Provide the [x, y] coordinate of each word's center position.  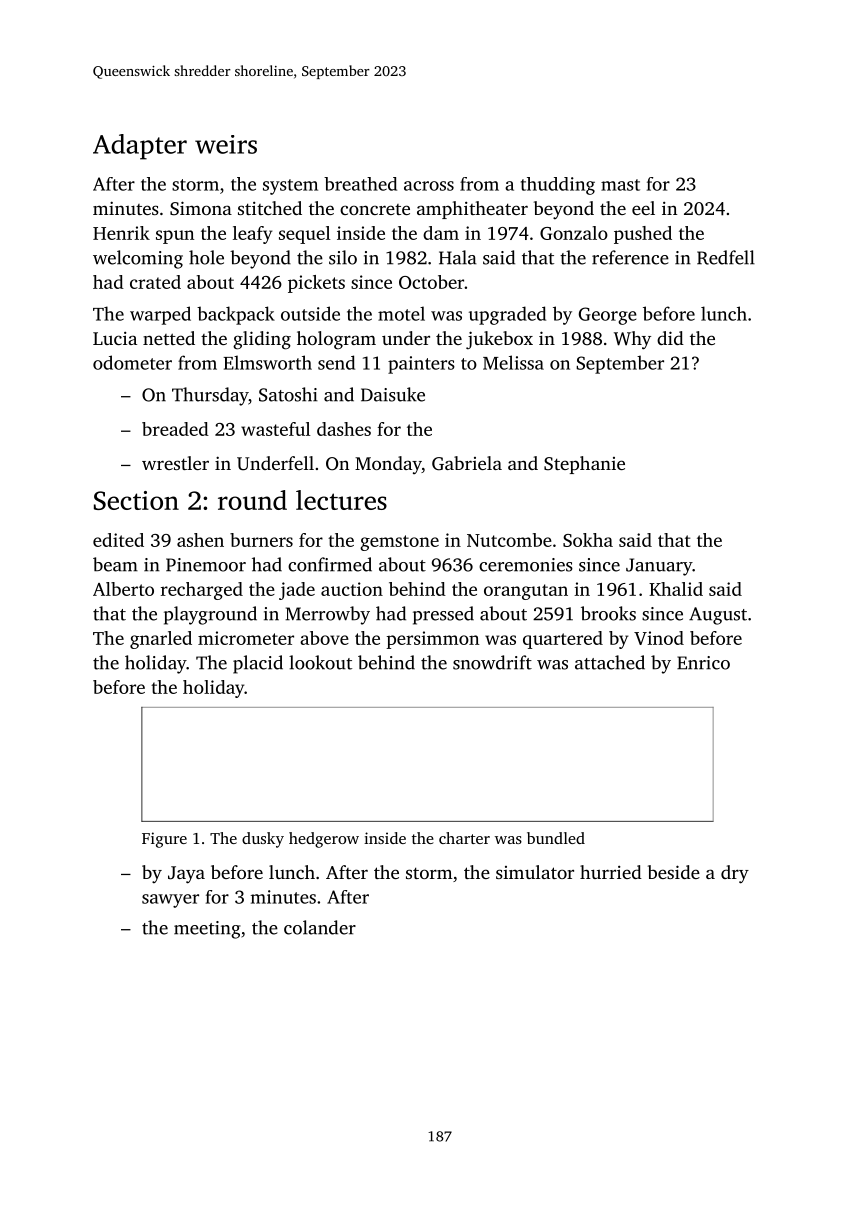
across [429, 186]
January [659, 567]
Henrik [121, 233]
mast [620, 185]
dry [735, 874]
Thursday [210, 396]
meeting [207, 930]
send [336, 362]
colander [320, 927]
